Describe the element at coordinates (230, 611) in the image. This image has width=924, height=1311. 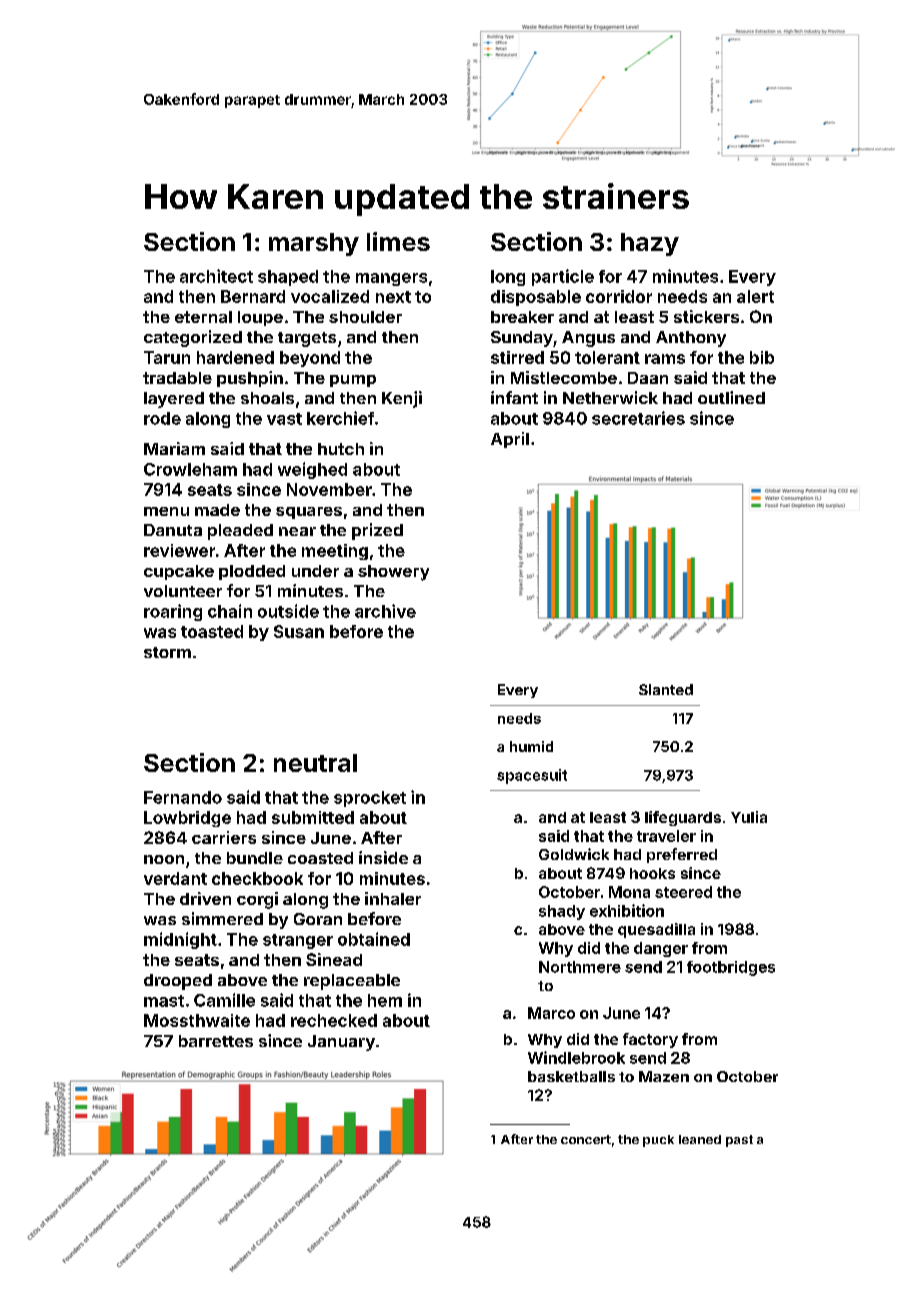
I see `chain` at that location.
